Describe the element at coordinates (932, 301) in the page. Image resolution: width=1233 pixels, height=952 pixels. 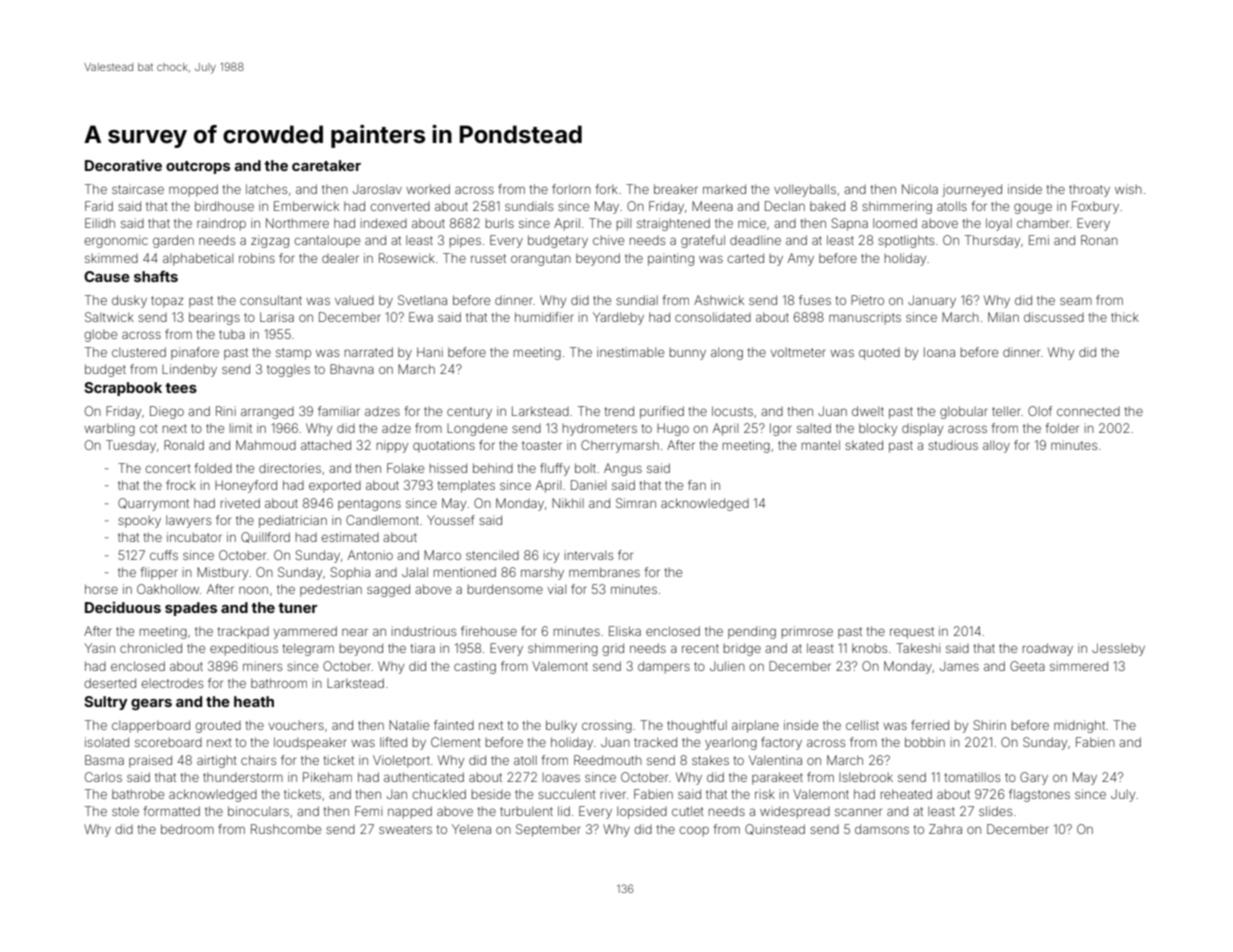
I see `January` at that location.
